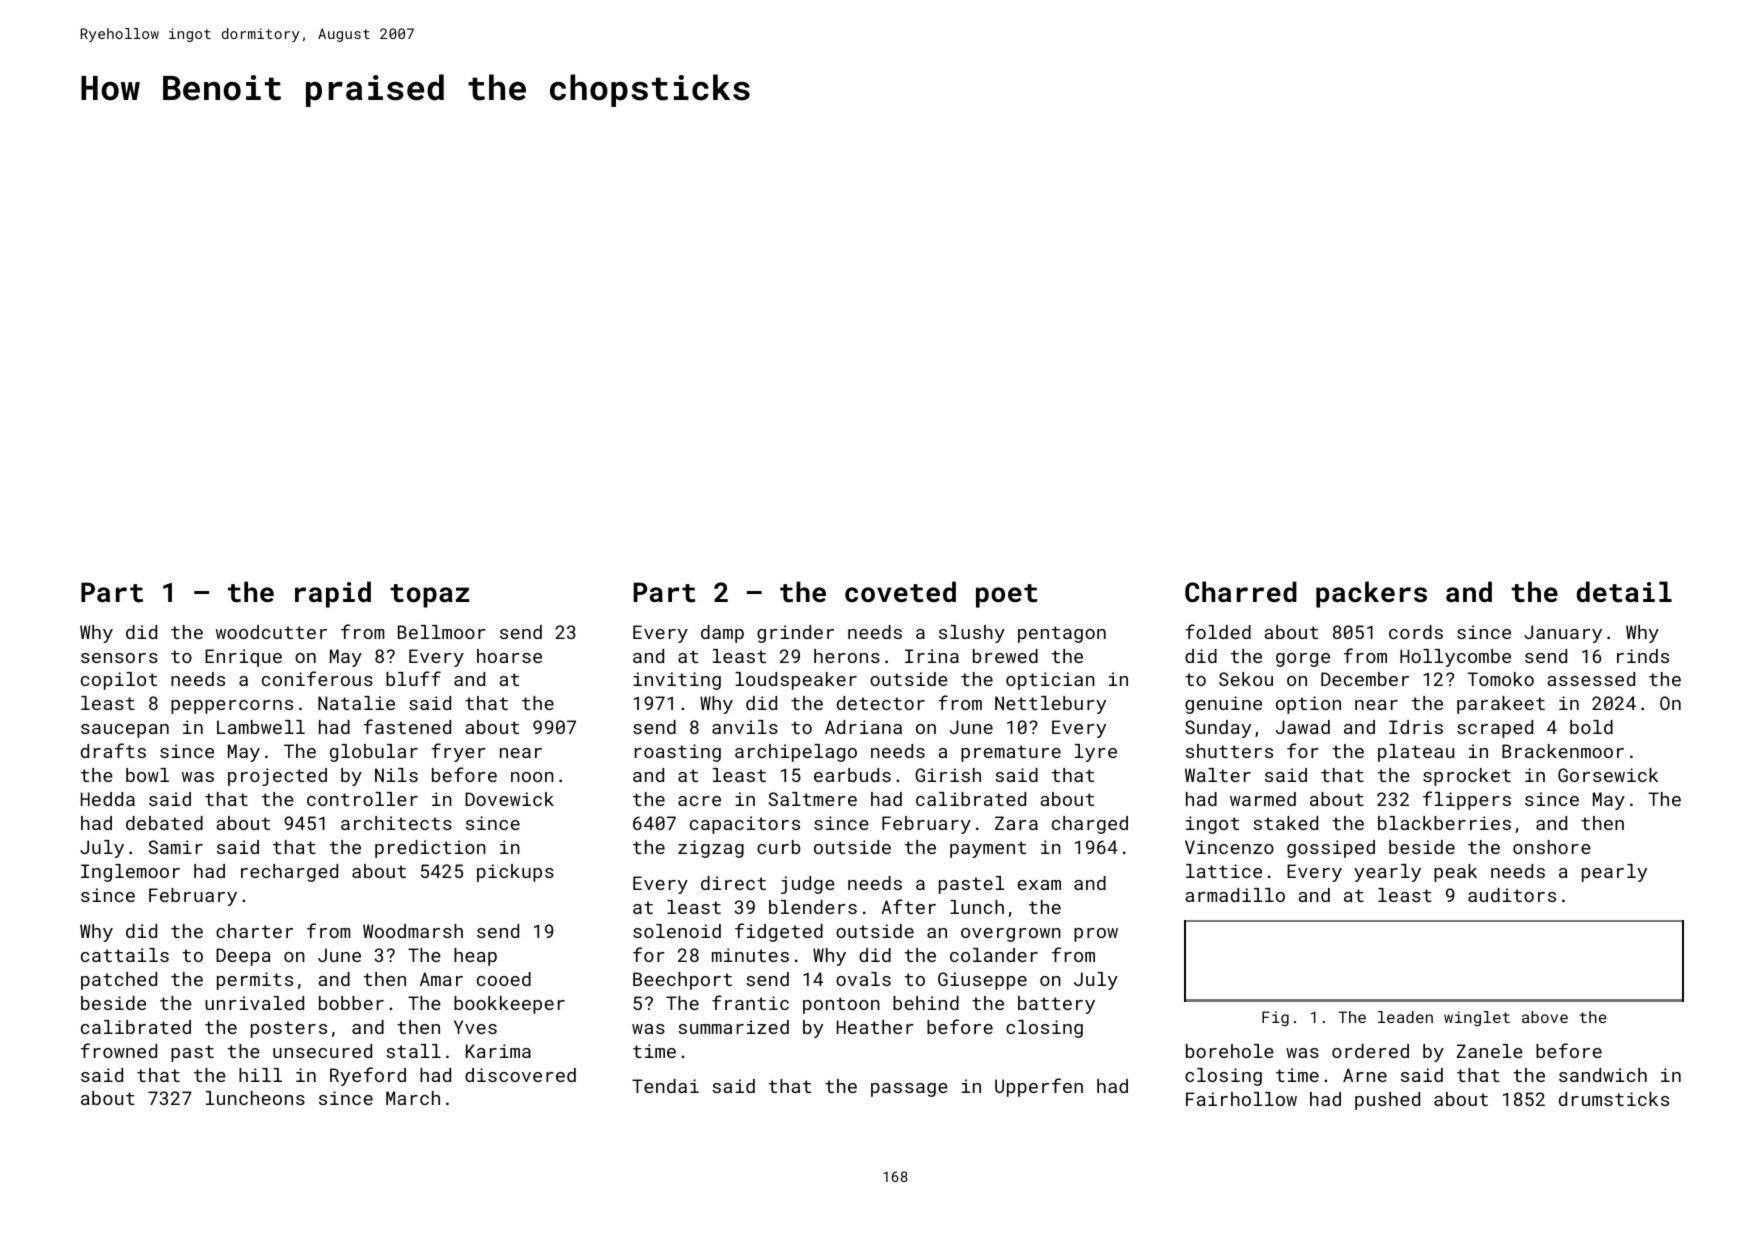 This document has height=1247, width=1764. Describe the element at coordinates (745, 825) in the document. I see `capacitors` at that location.
